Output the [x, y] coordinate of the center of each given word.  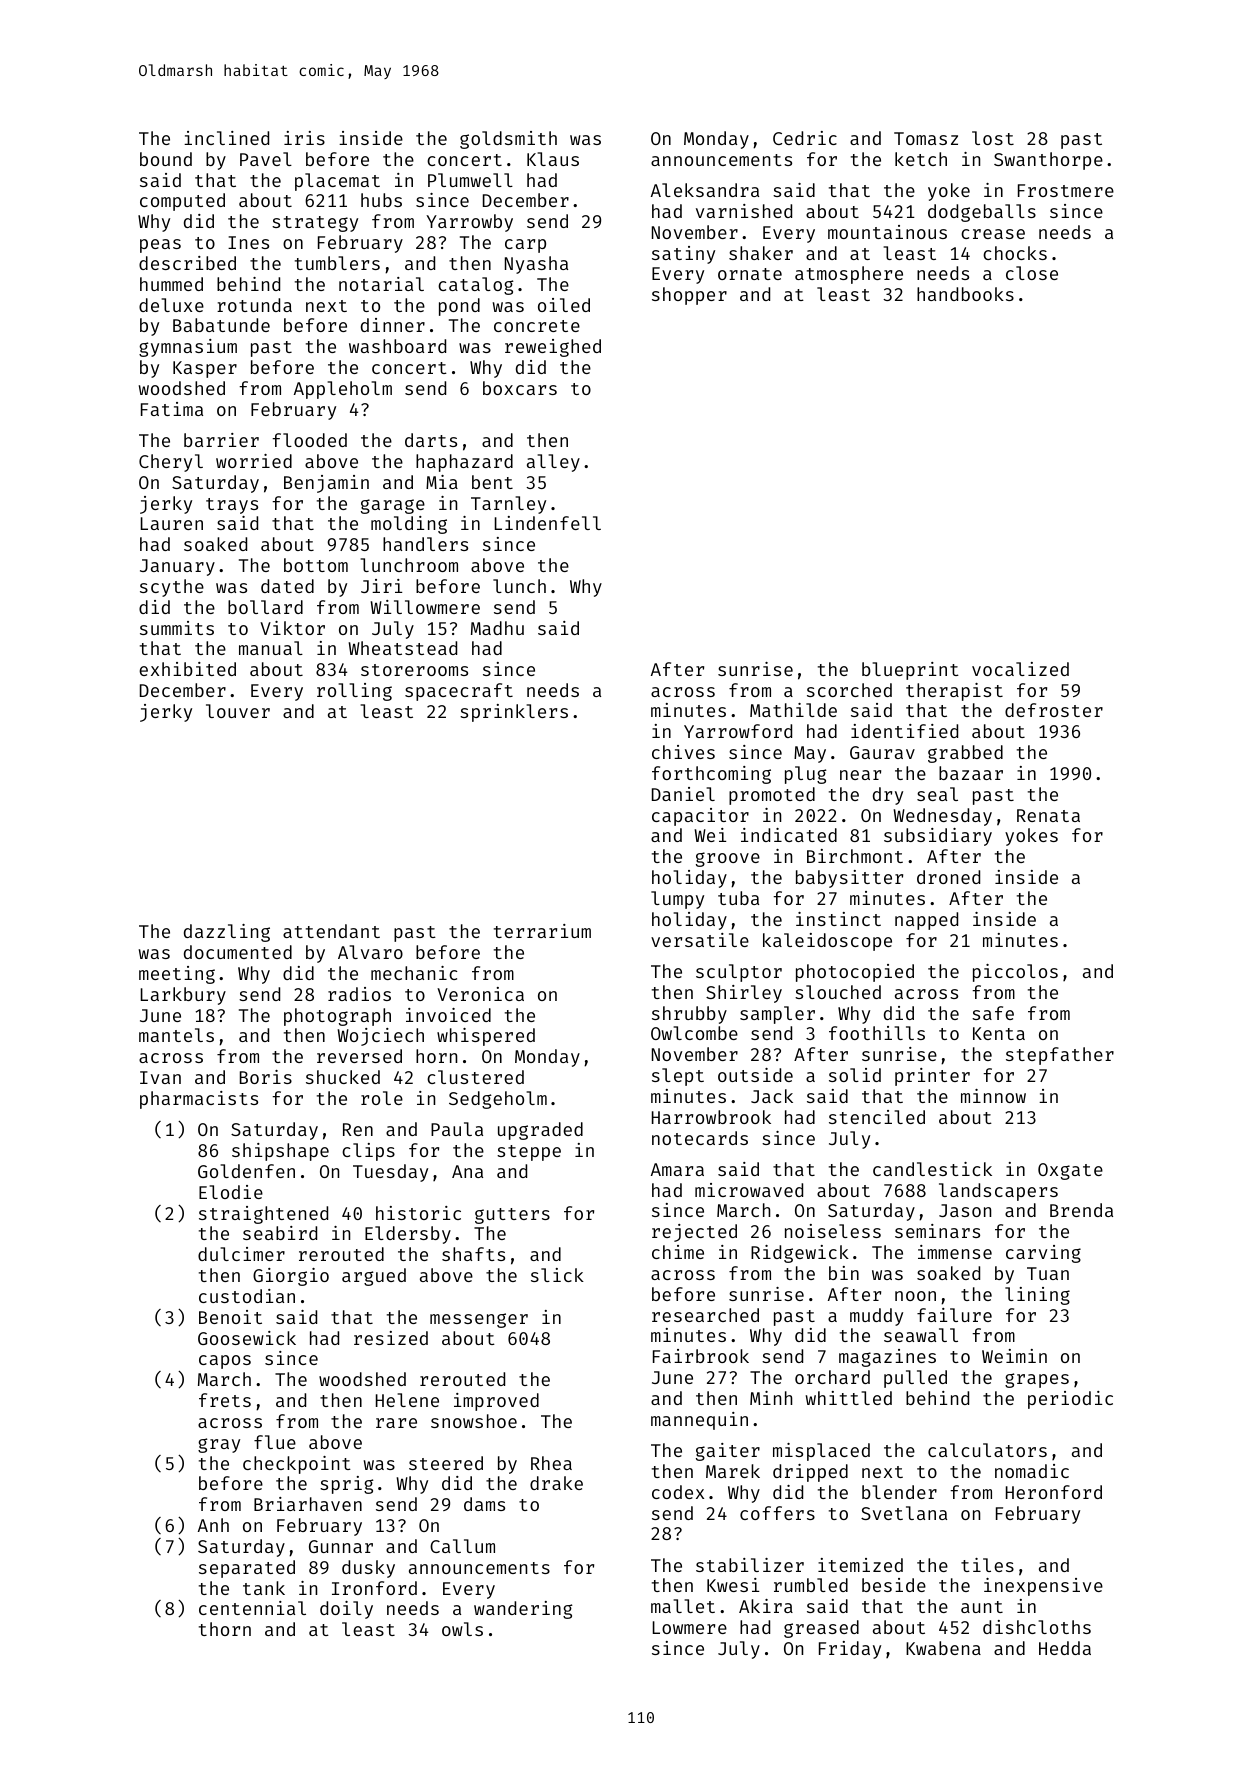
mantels [176, 1035]
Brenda [1081, 1210]
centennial [252, 1608]
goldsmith [508, 140]
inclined [226, 138]
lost [993, 138]
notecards [700, 1138]
